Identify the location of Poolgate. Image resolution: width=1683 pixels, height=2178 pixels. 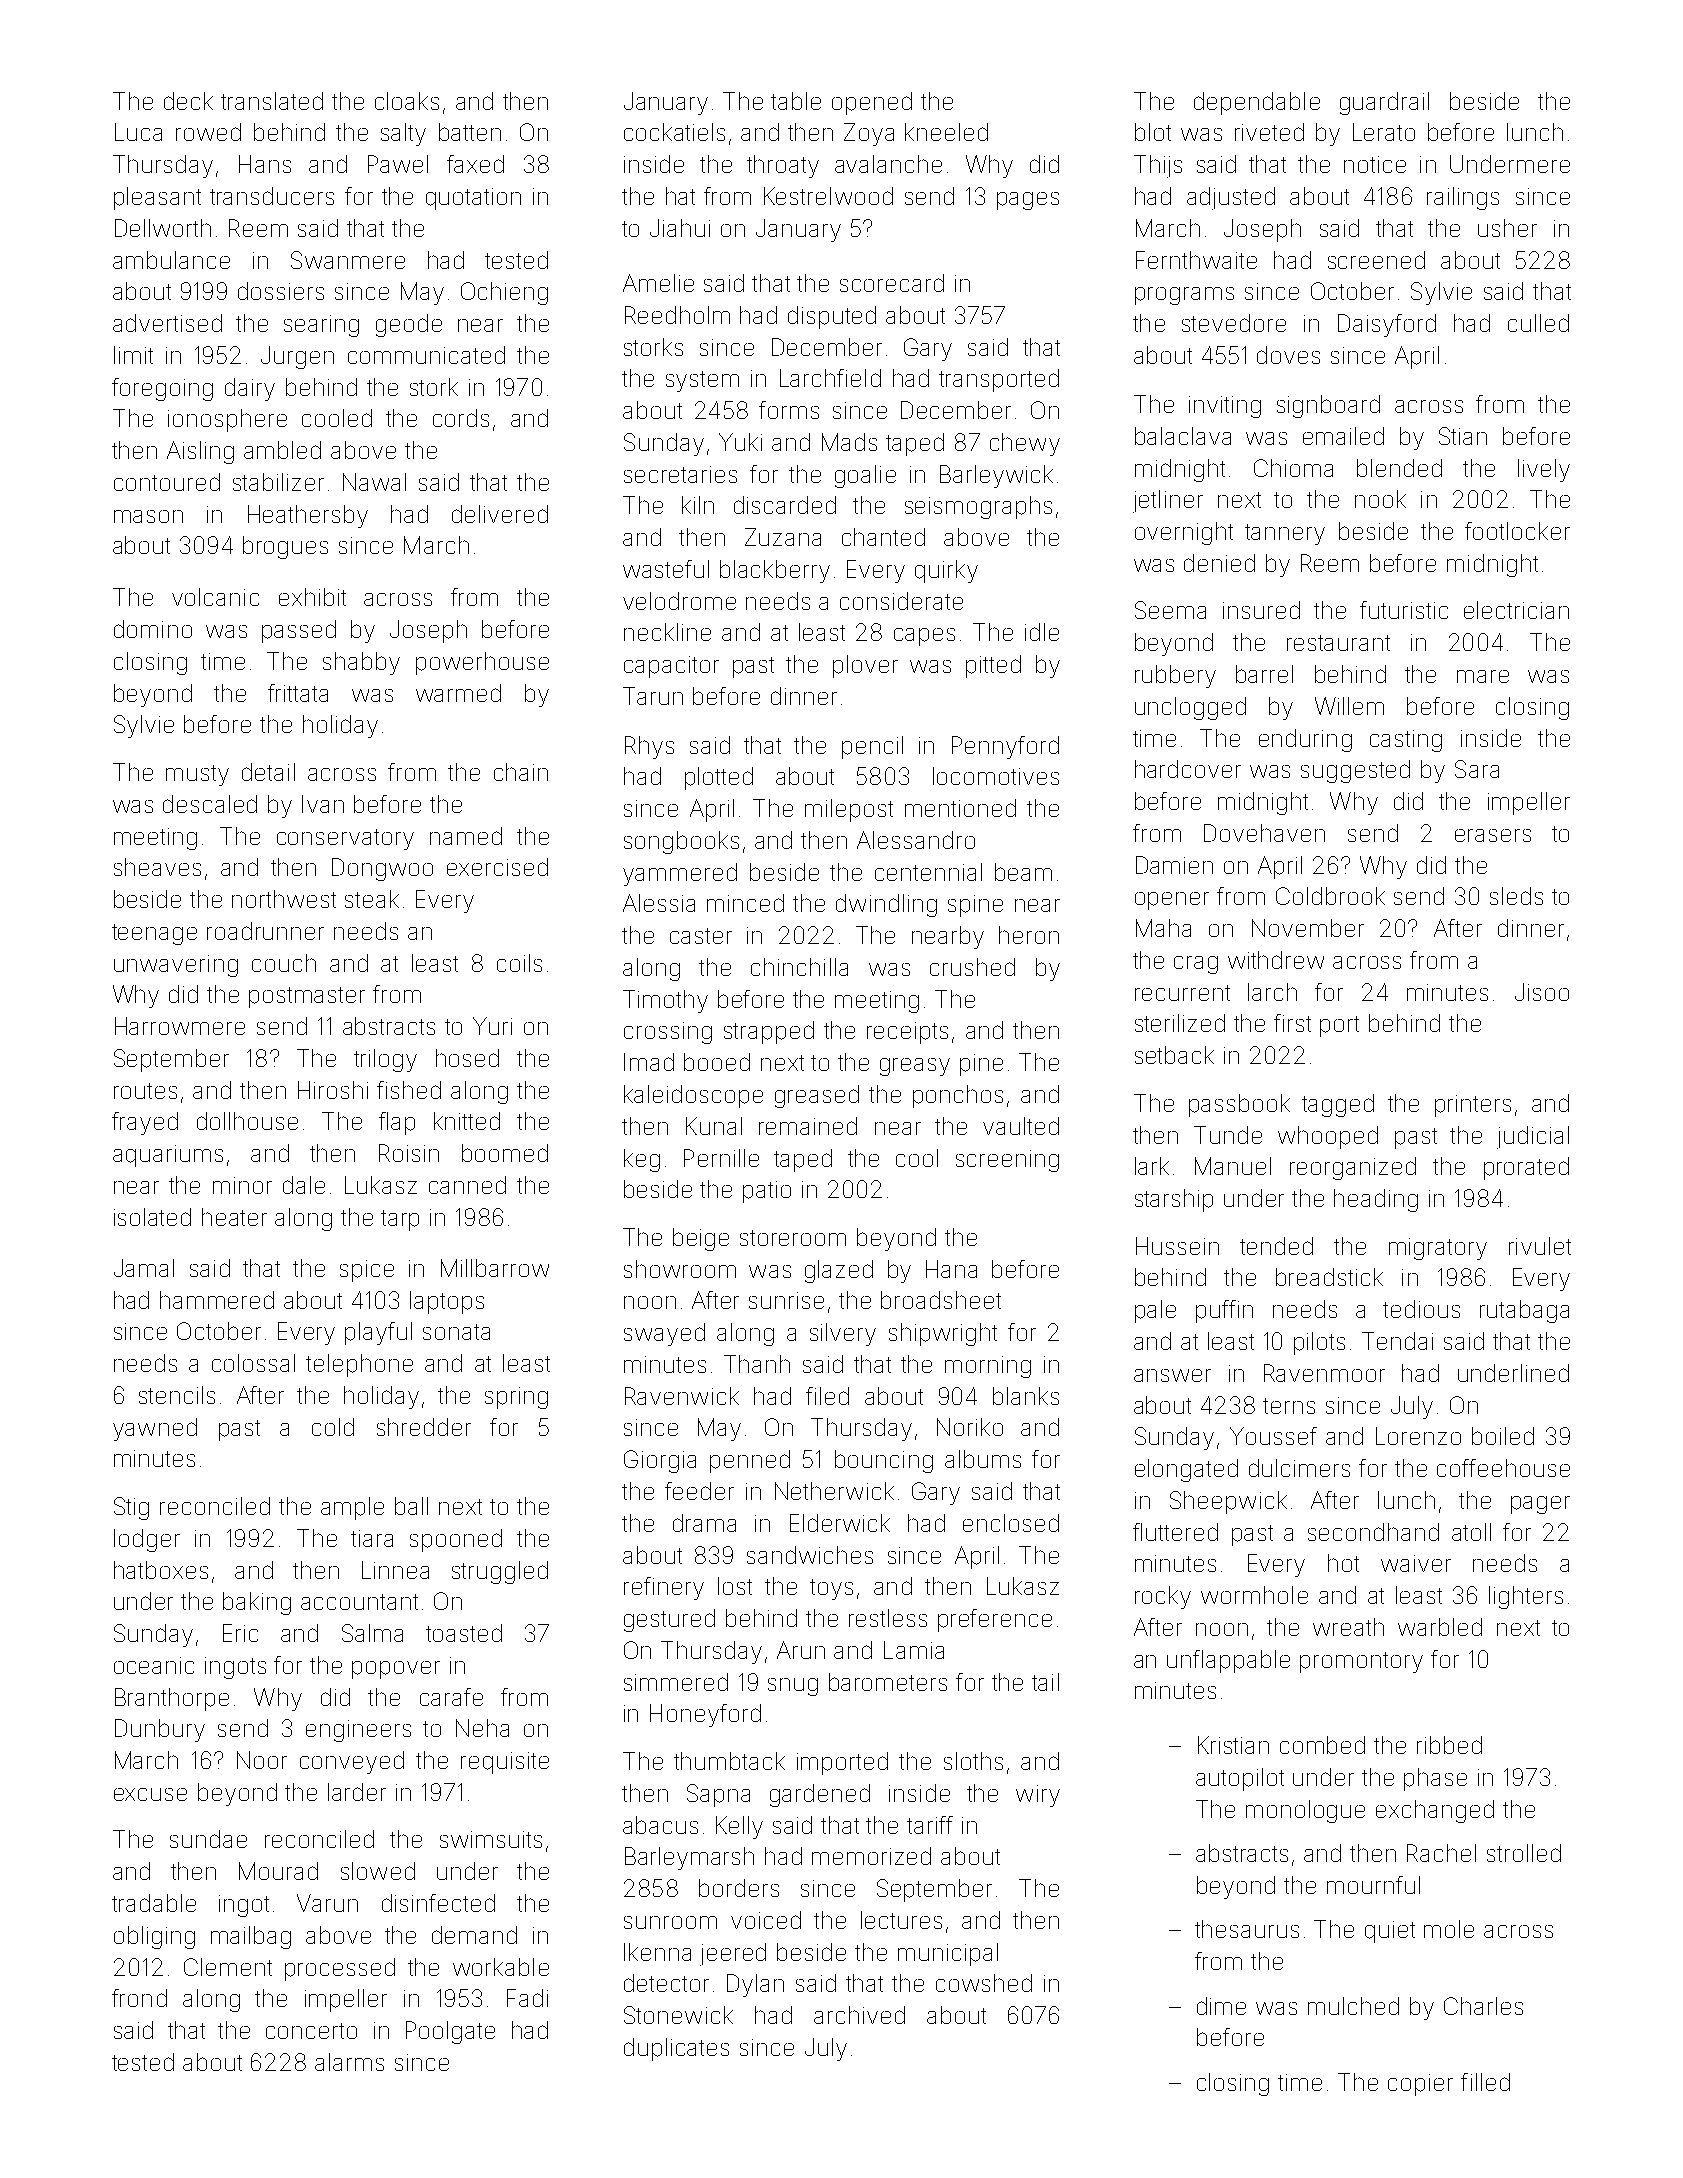
(450, 2032).
